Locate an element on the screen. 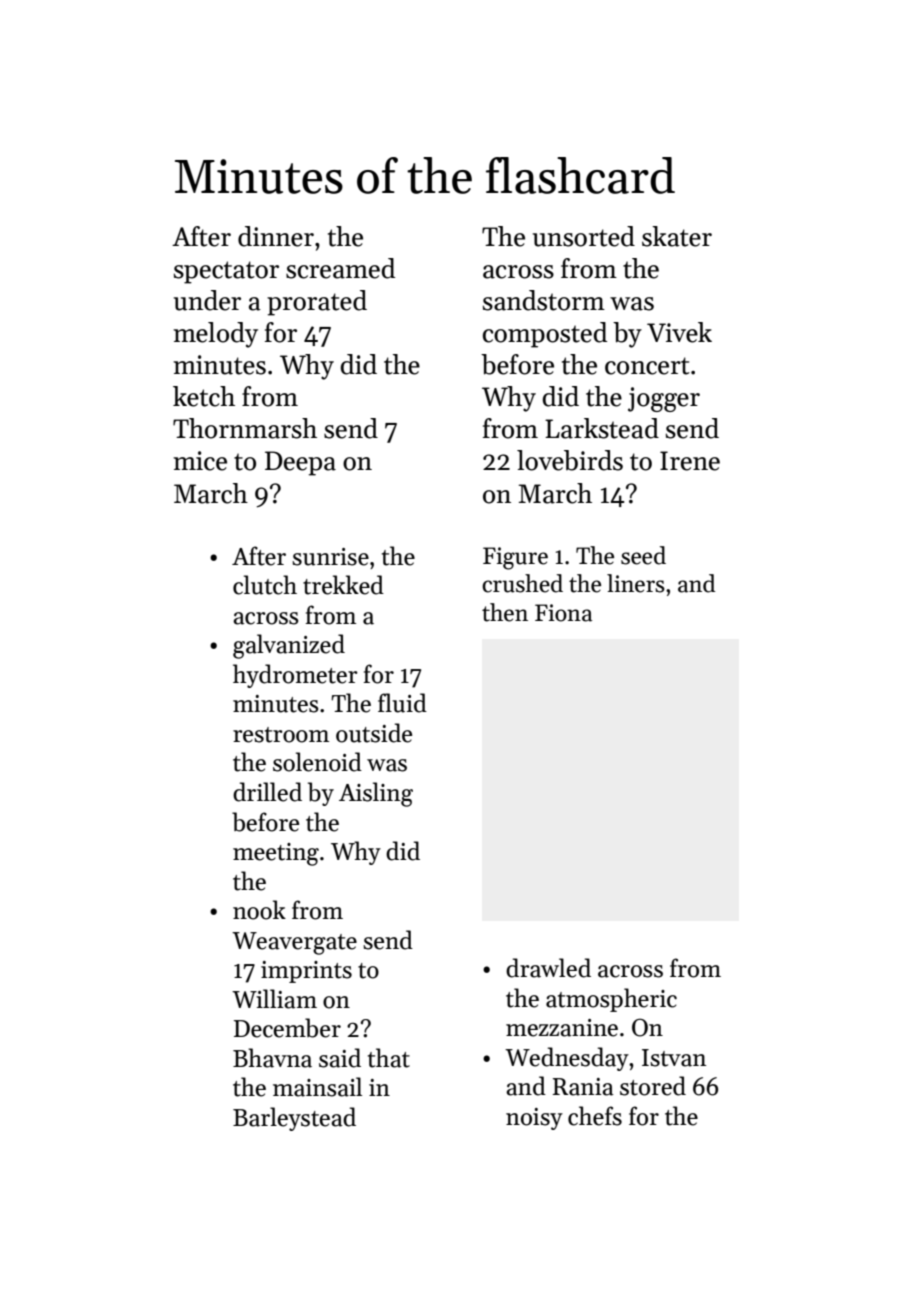  concert is located at coordinates (647, 366).
